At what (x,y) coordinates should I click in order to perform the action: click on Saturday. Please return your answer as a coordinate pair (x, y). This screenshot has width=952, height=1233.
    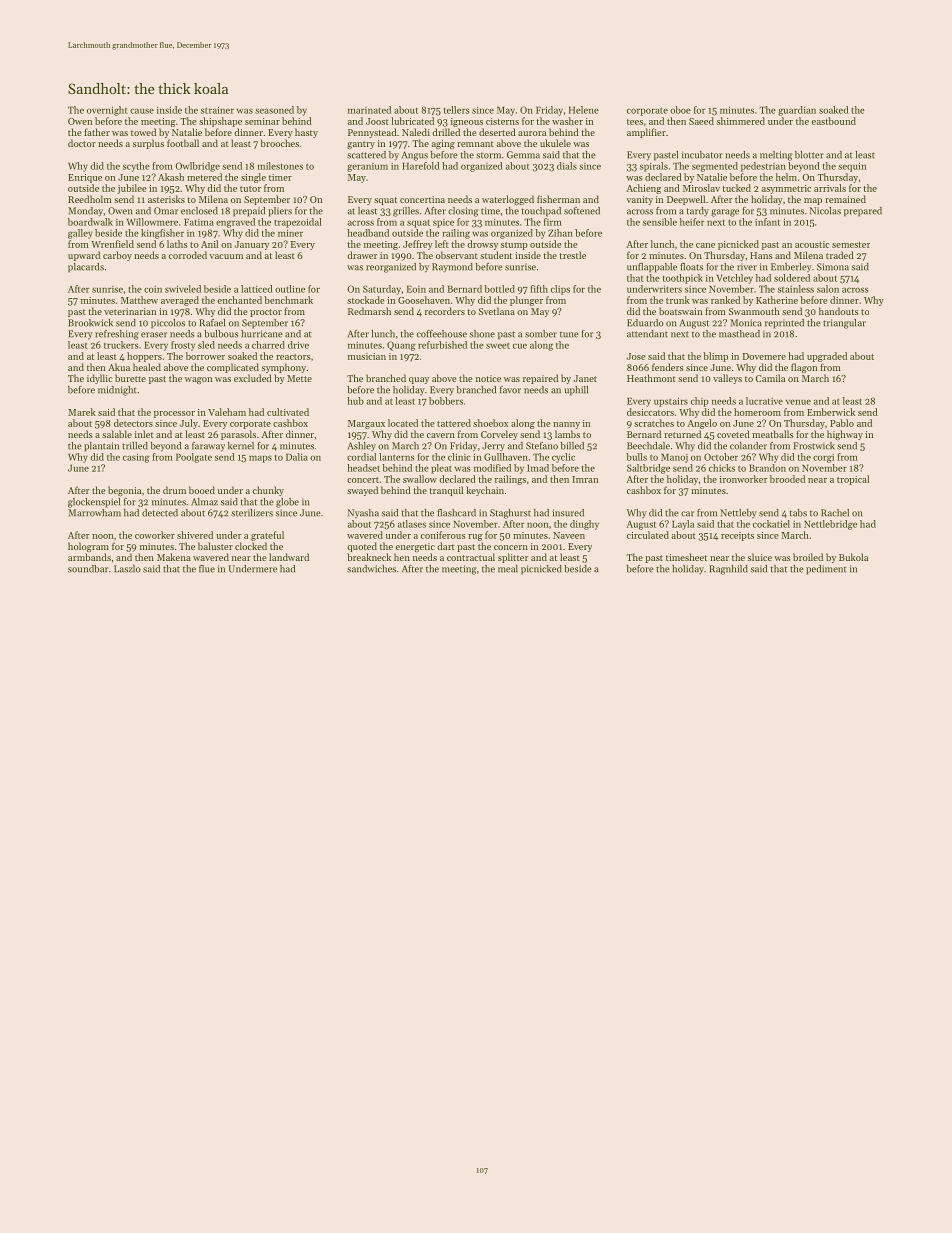
    Looking at the image, I should click on (382, 290).
